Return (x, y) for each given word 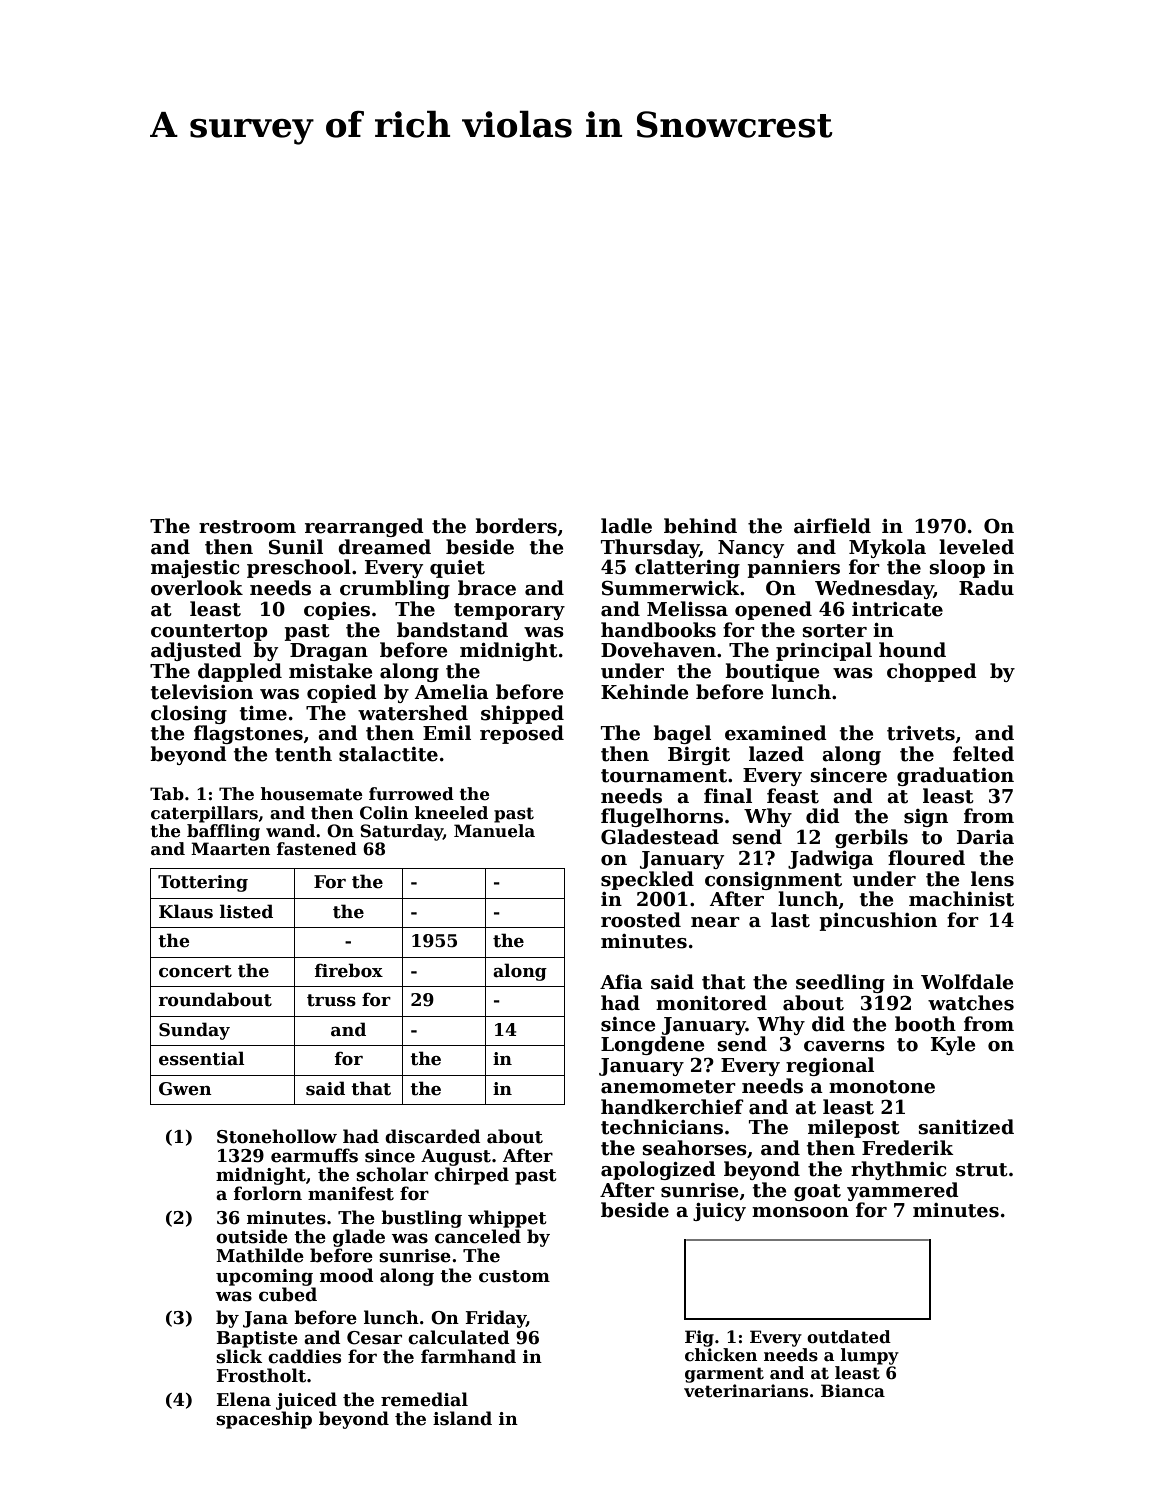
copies (337, 611)
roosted (641, 920)
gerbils (871, 838)
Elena (243, 1399)
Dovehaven (658, 650)
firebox (349, 970)
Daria (985, 837)
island (462, 1418)
